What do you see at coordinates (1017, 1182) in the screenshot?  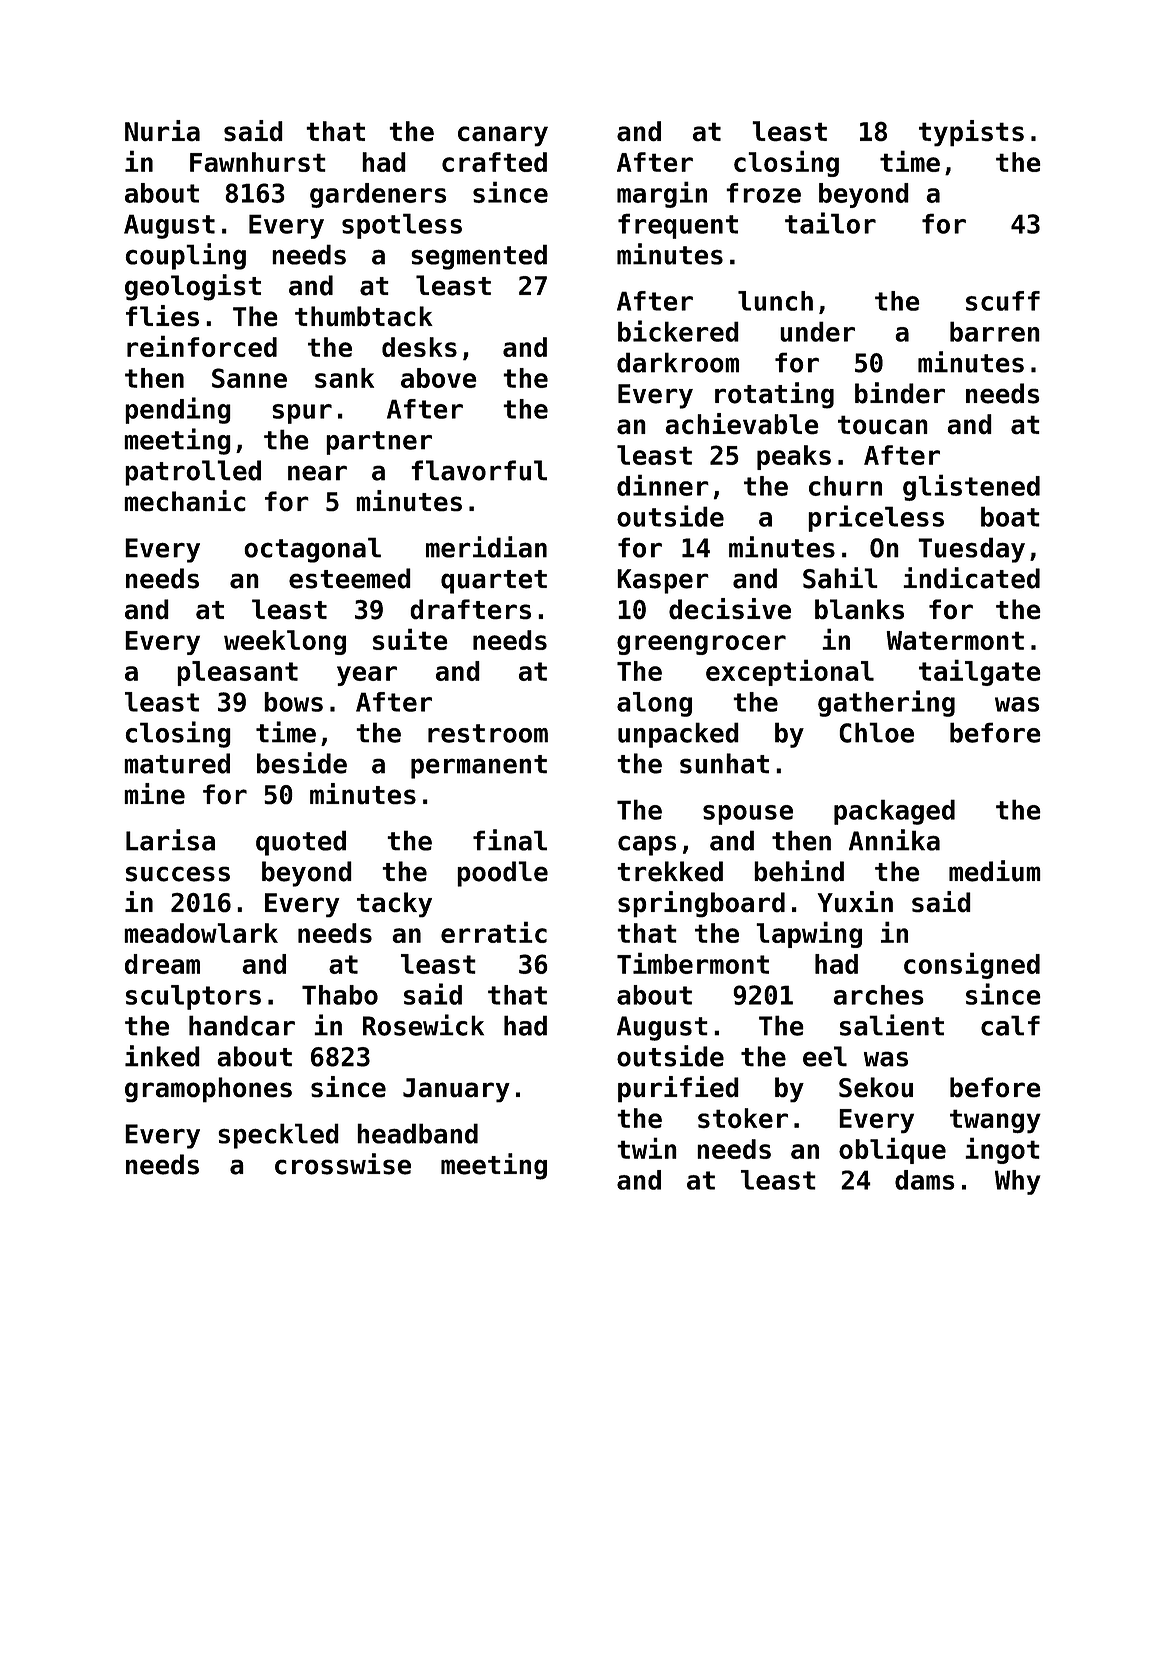 I see `Why` at bounding box center [1017, 1182].
